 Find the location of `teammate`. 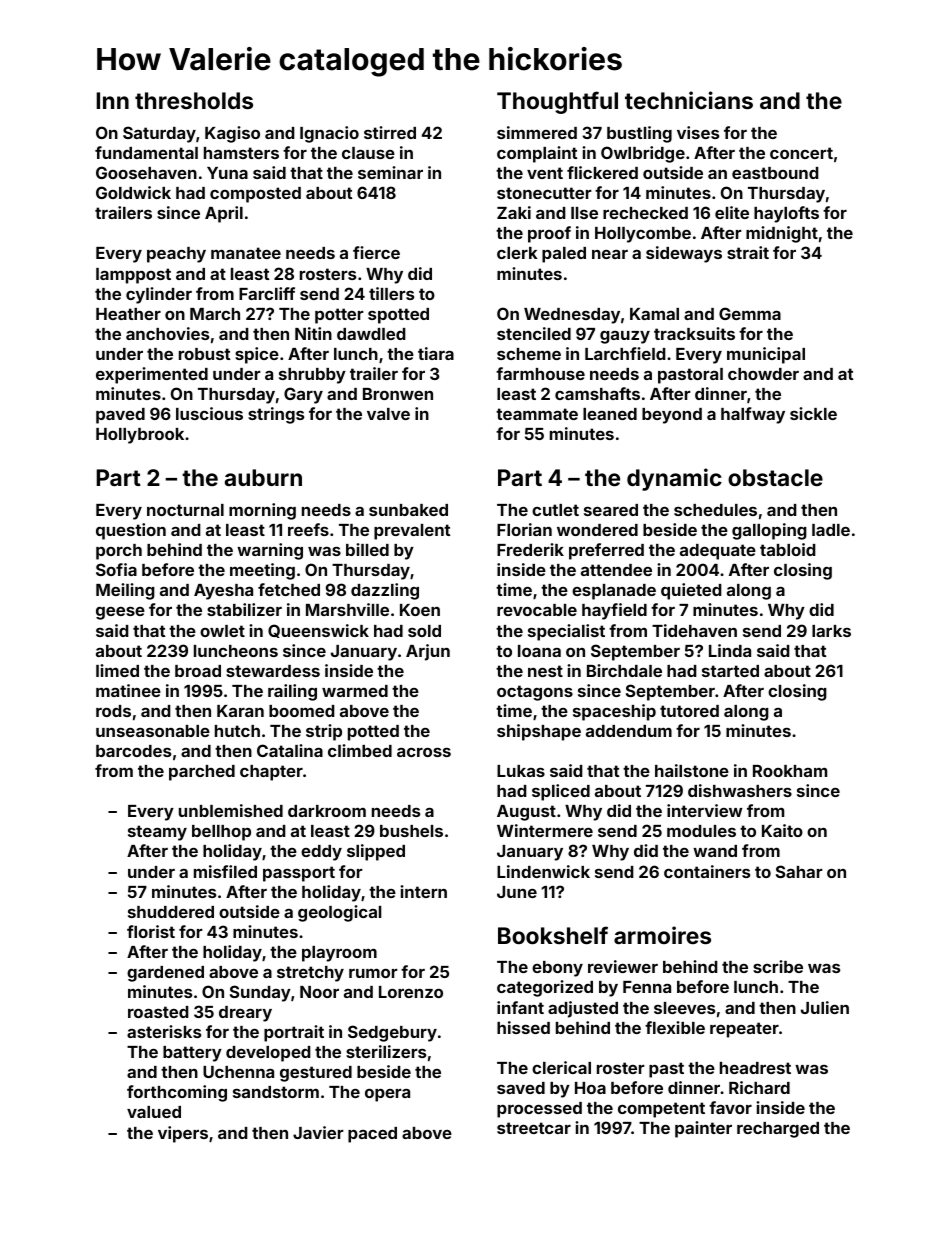

teammate is located at coordinates (537, 414).
